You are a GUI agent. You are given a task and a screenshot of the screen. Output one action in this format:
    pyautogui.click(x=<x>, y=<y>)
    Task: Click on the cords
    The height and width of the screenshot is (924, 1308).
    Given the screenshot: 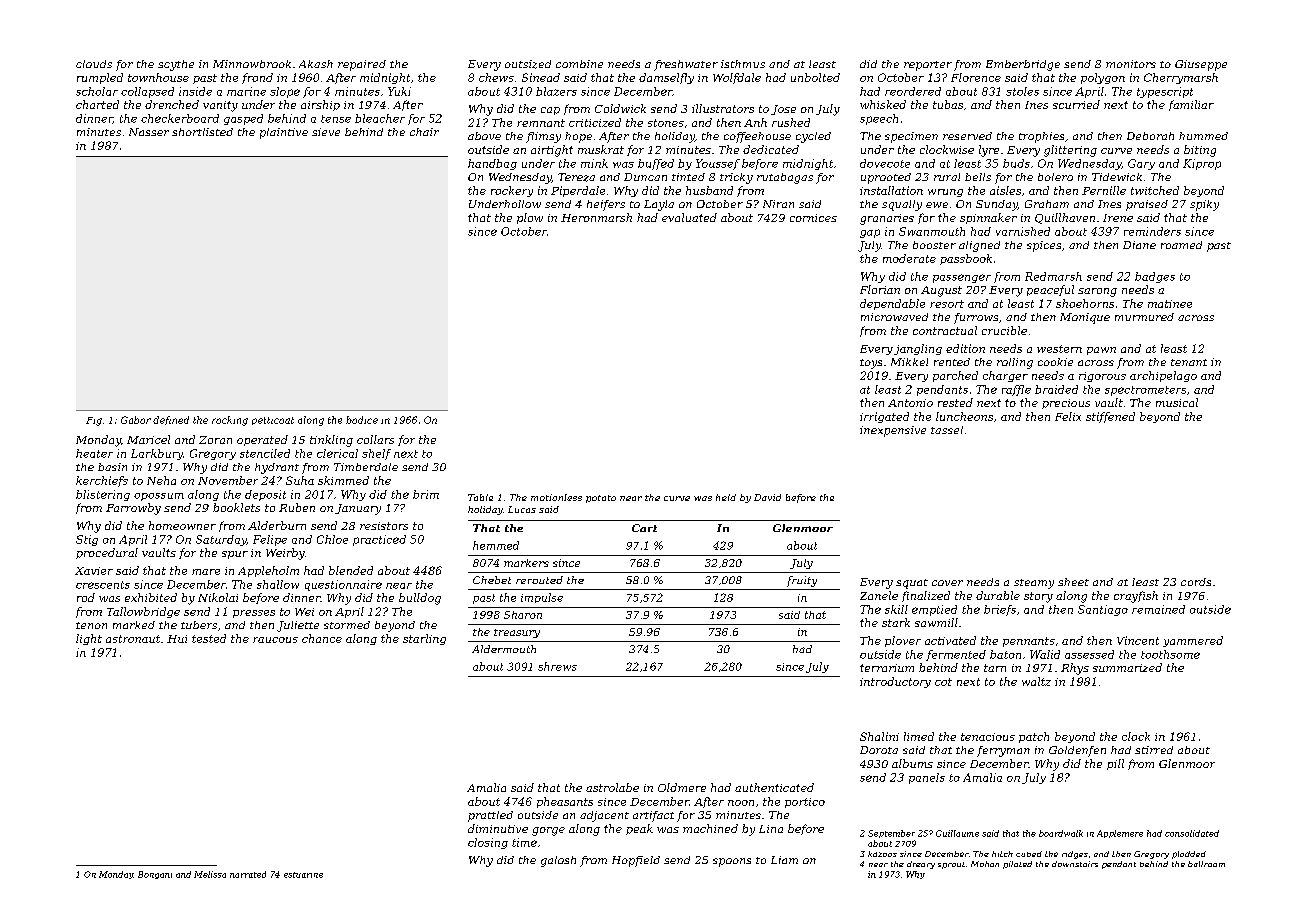 What is the action you would take?
    pyautogui.click(x=1196, y=582)
